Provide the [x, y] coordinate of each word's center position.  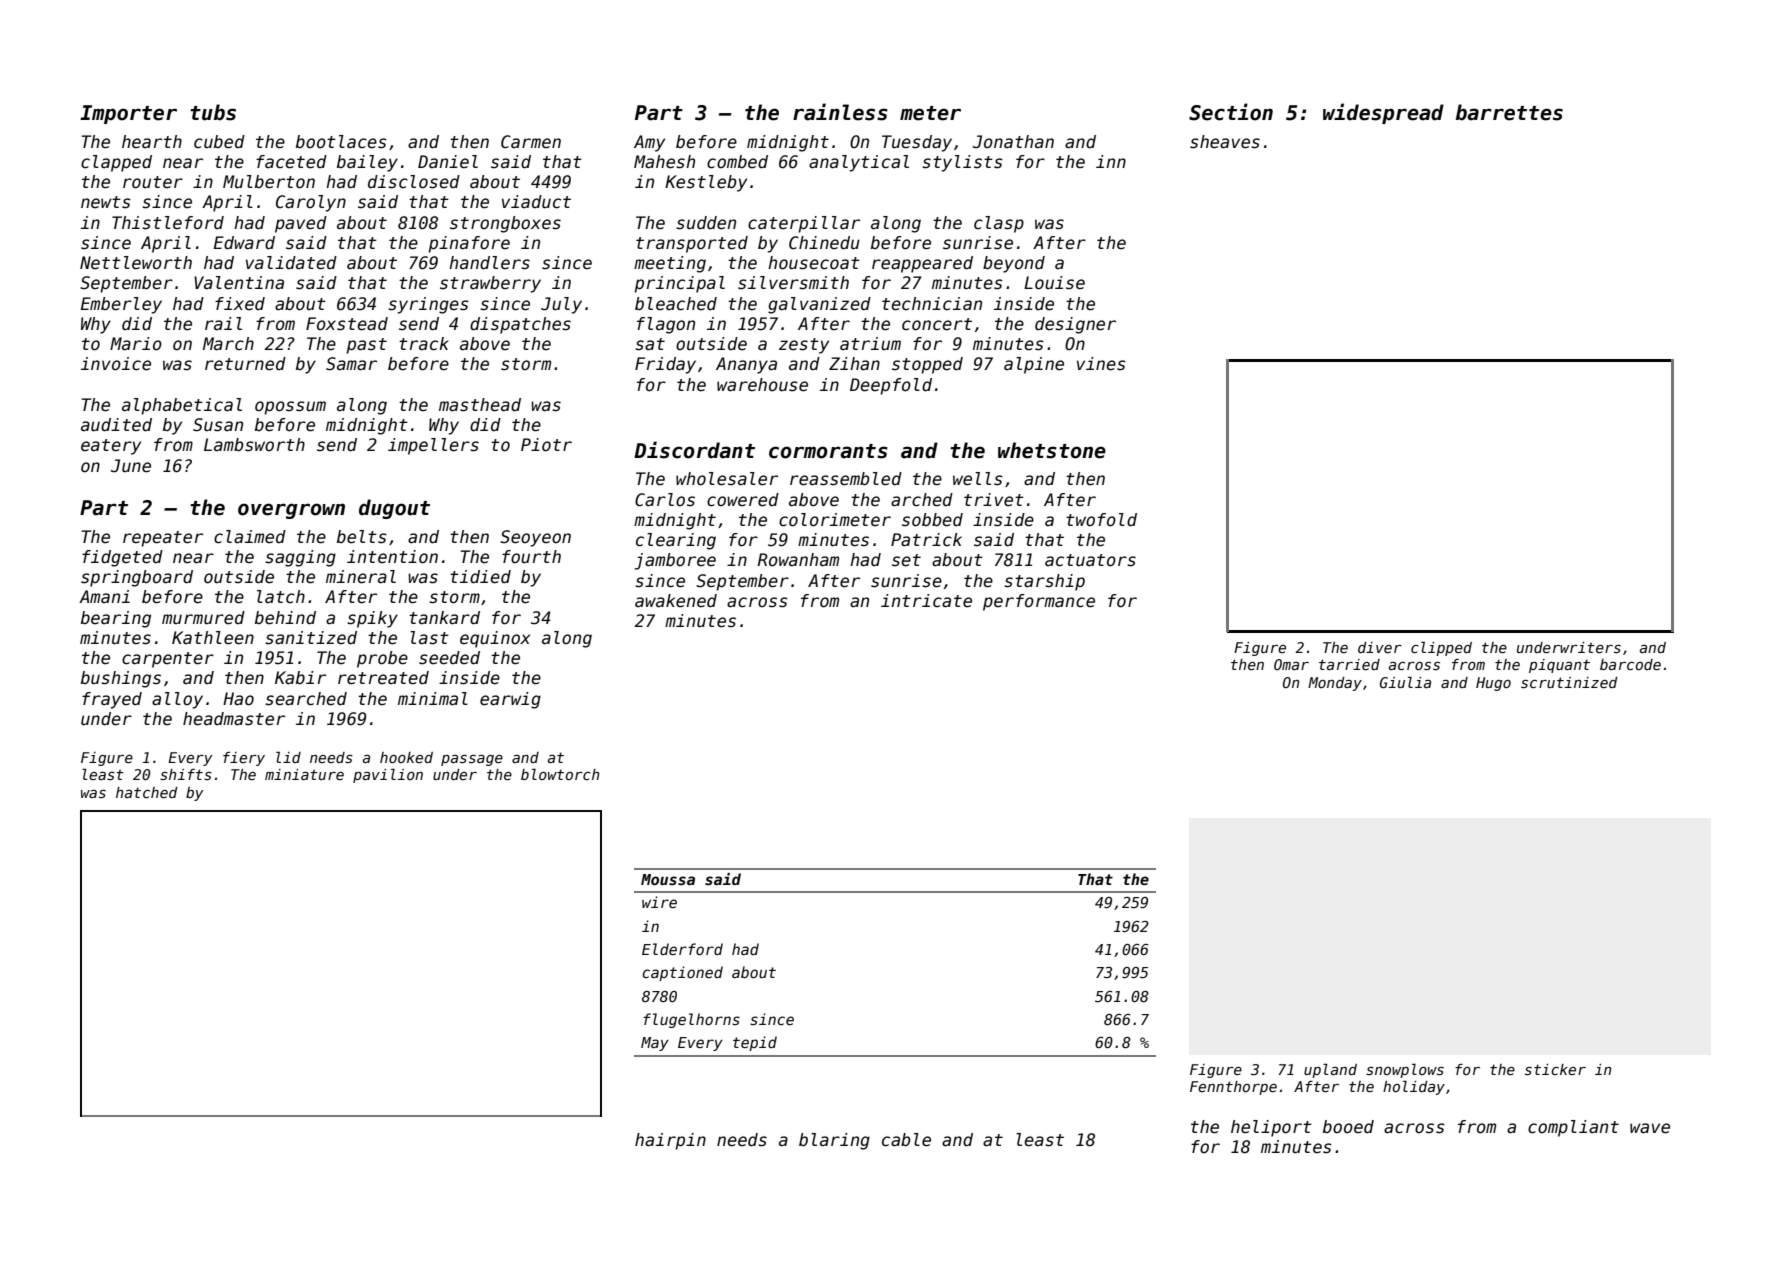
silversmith [793, 283]
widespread [1383, 113]
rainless [840, 112]
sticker [1555, 1069]
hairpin [670, 1141]
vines [1101, 364]
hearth [152, 142]
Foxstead [347, 324]
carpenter [168, 660]
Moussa [668, 879]
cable [906, 1140]
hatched [146, 792]
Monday [1335, 684]
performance [1039, 602]
